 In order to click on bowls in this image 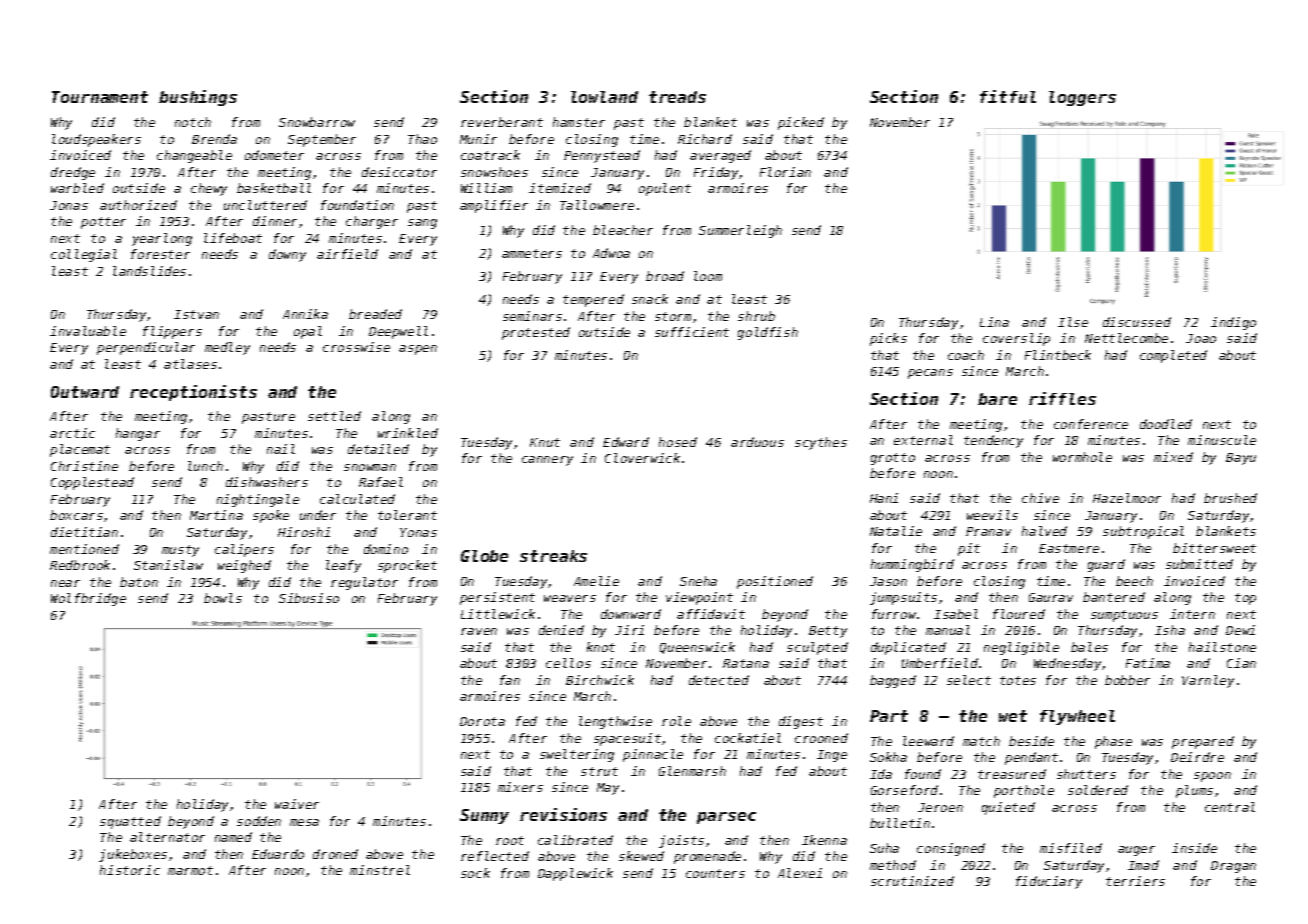, I will do `click(223, 598)`.
